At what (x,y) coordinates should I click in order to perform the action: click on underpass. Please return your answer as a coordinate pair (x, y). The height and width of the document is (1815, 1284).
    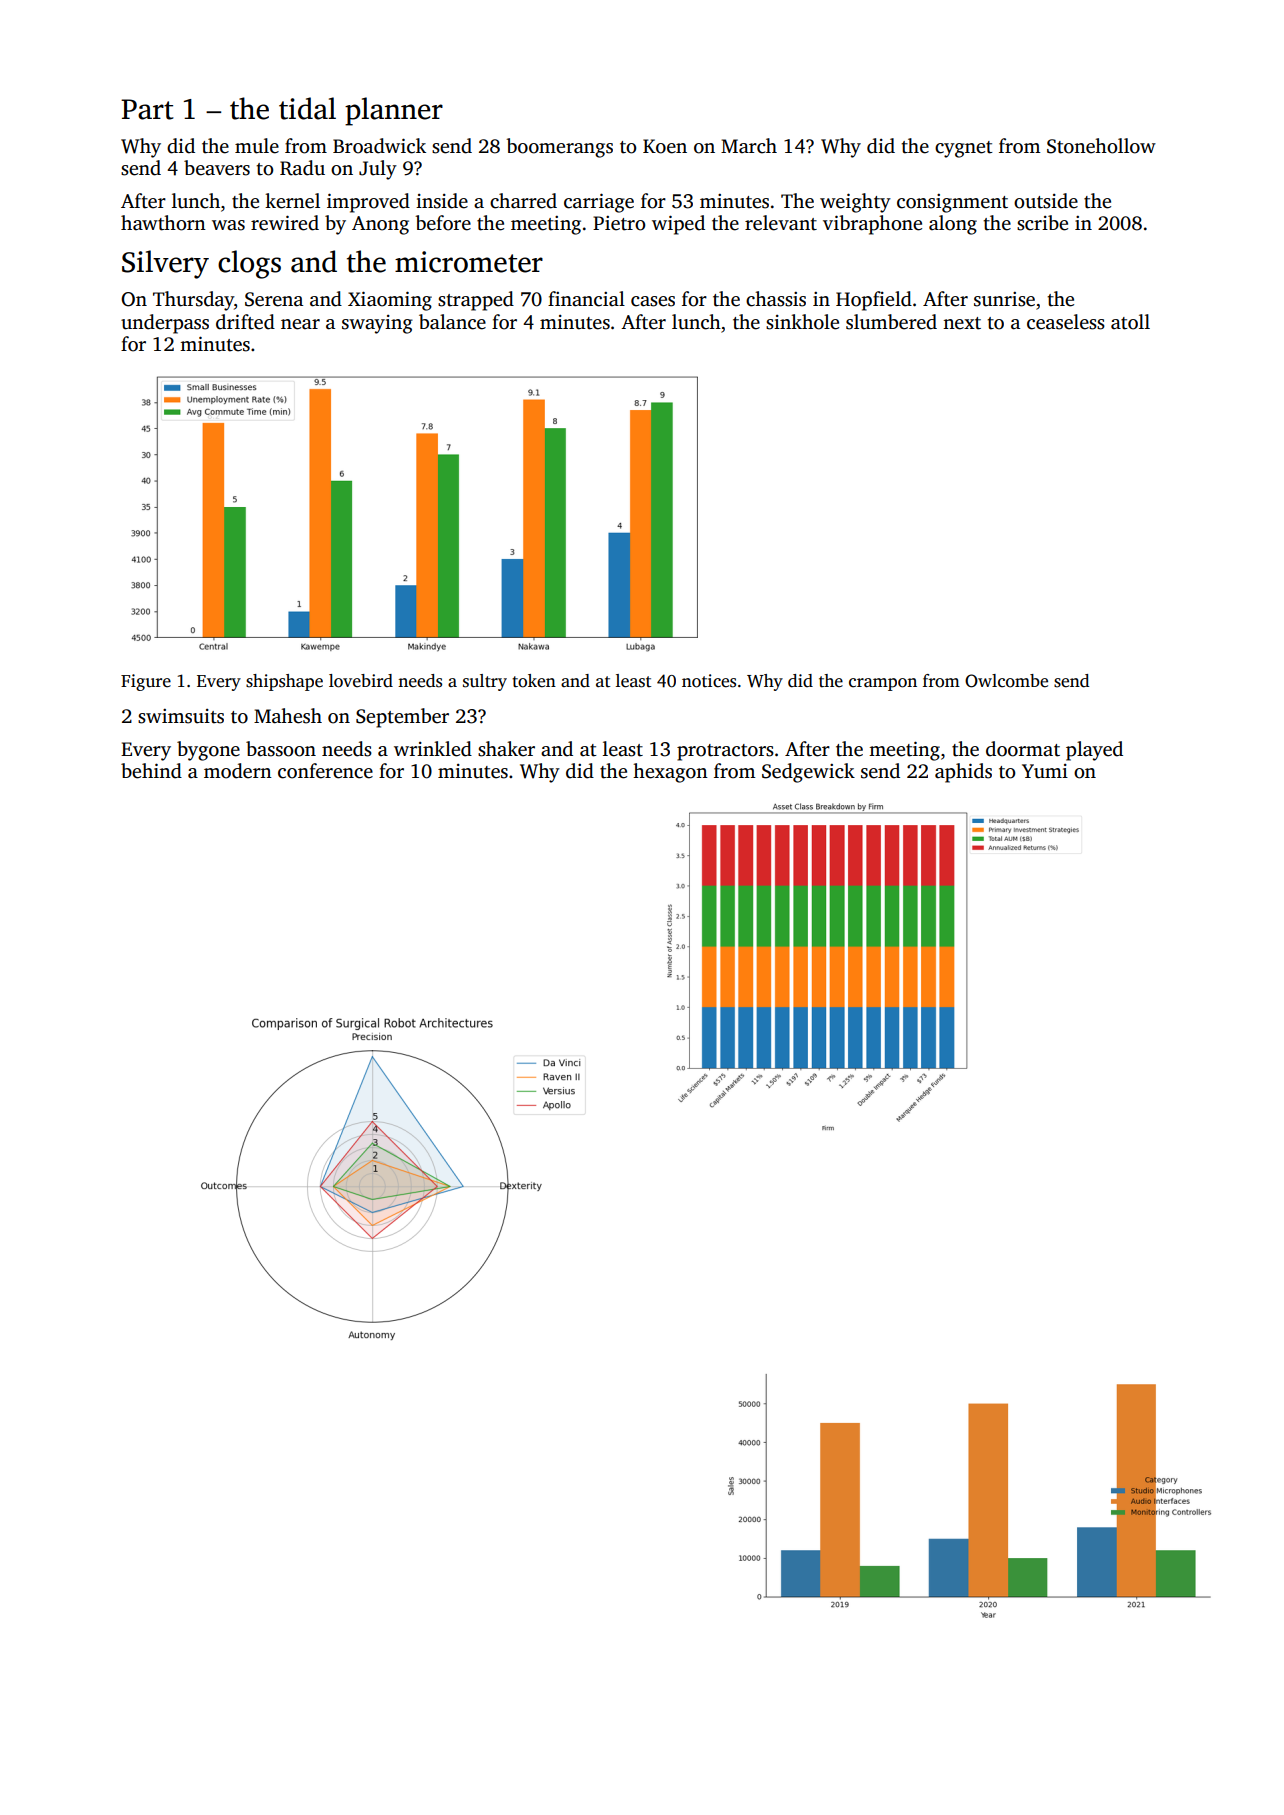
    Looking at the image, I should click on (165, 324).
